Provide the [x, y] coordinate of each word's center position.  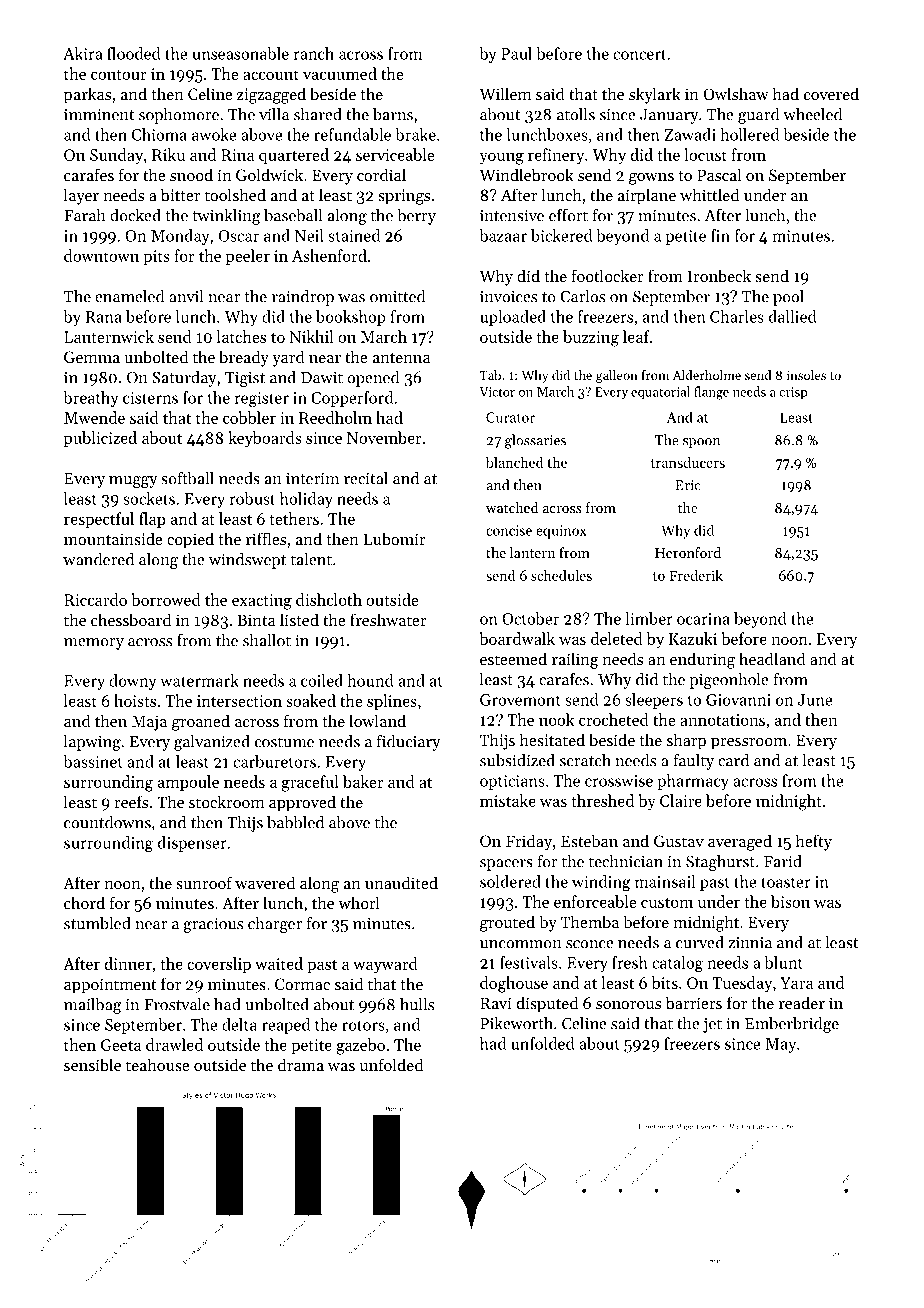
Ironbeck [719, 275]
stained [354, 235]
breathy [91, 399]
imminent [99, 114]
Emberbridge [792, 1025]
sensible [92, 1064]
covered [831, 93]
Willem [505, 93]
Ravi [496, 1003]
